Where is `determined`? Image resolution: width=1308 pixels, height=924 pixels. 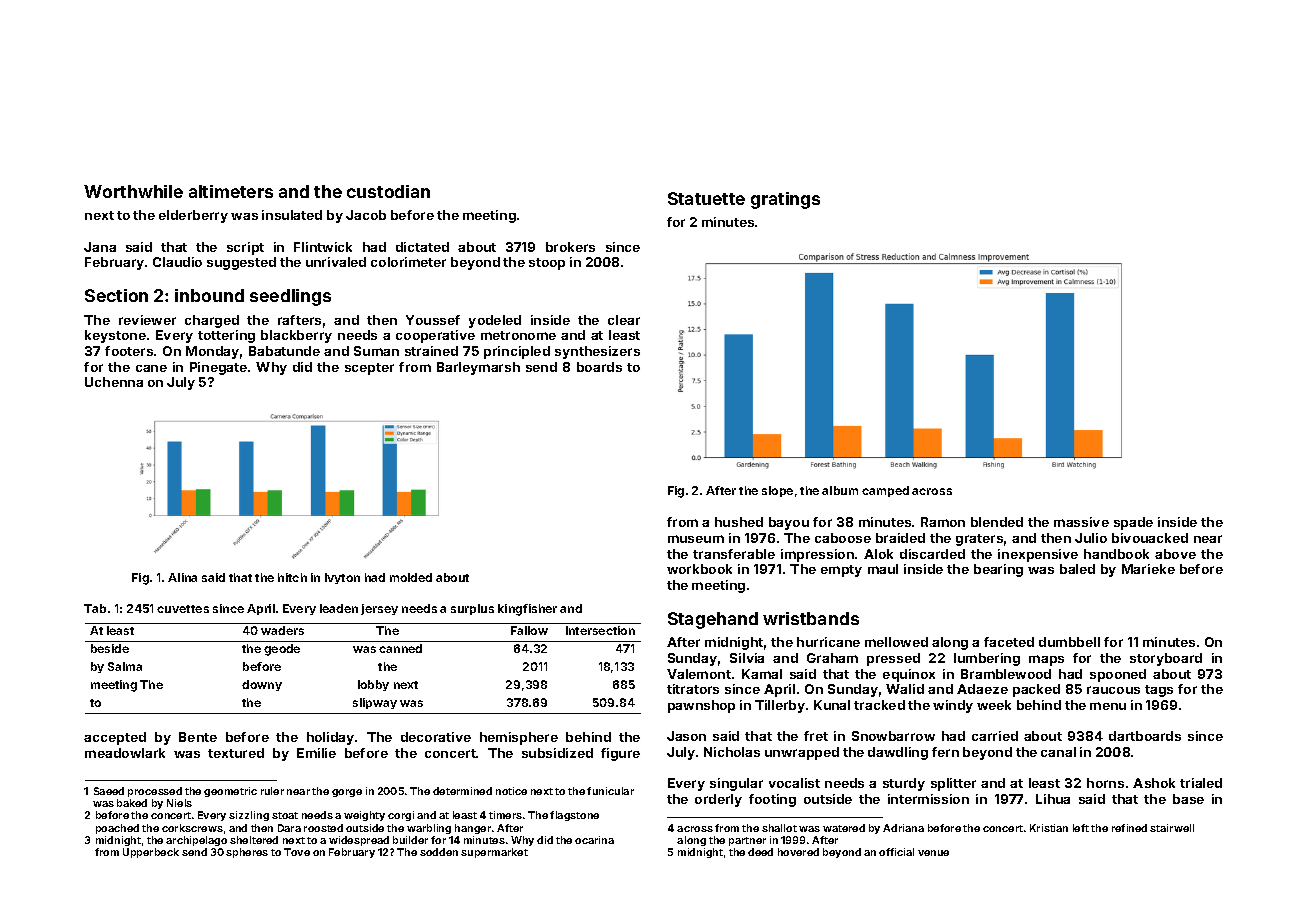 determined is located at coordinates (462, 791).
